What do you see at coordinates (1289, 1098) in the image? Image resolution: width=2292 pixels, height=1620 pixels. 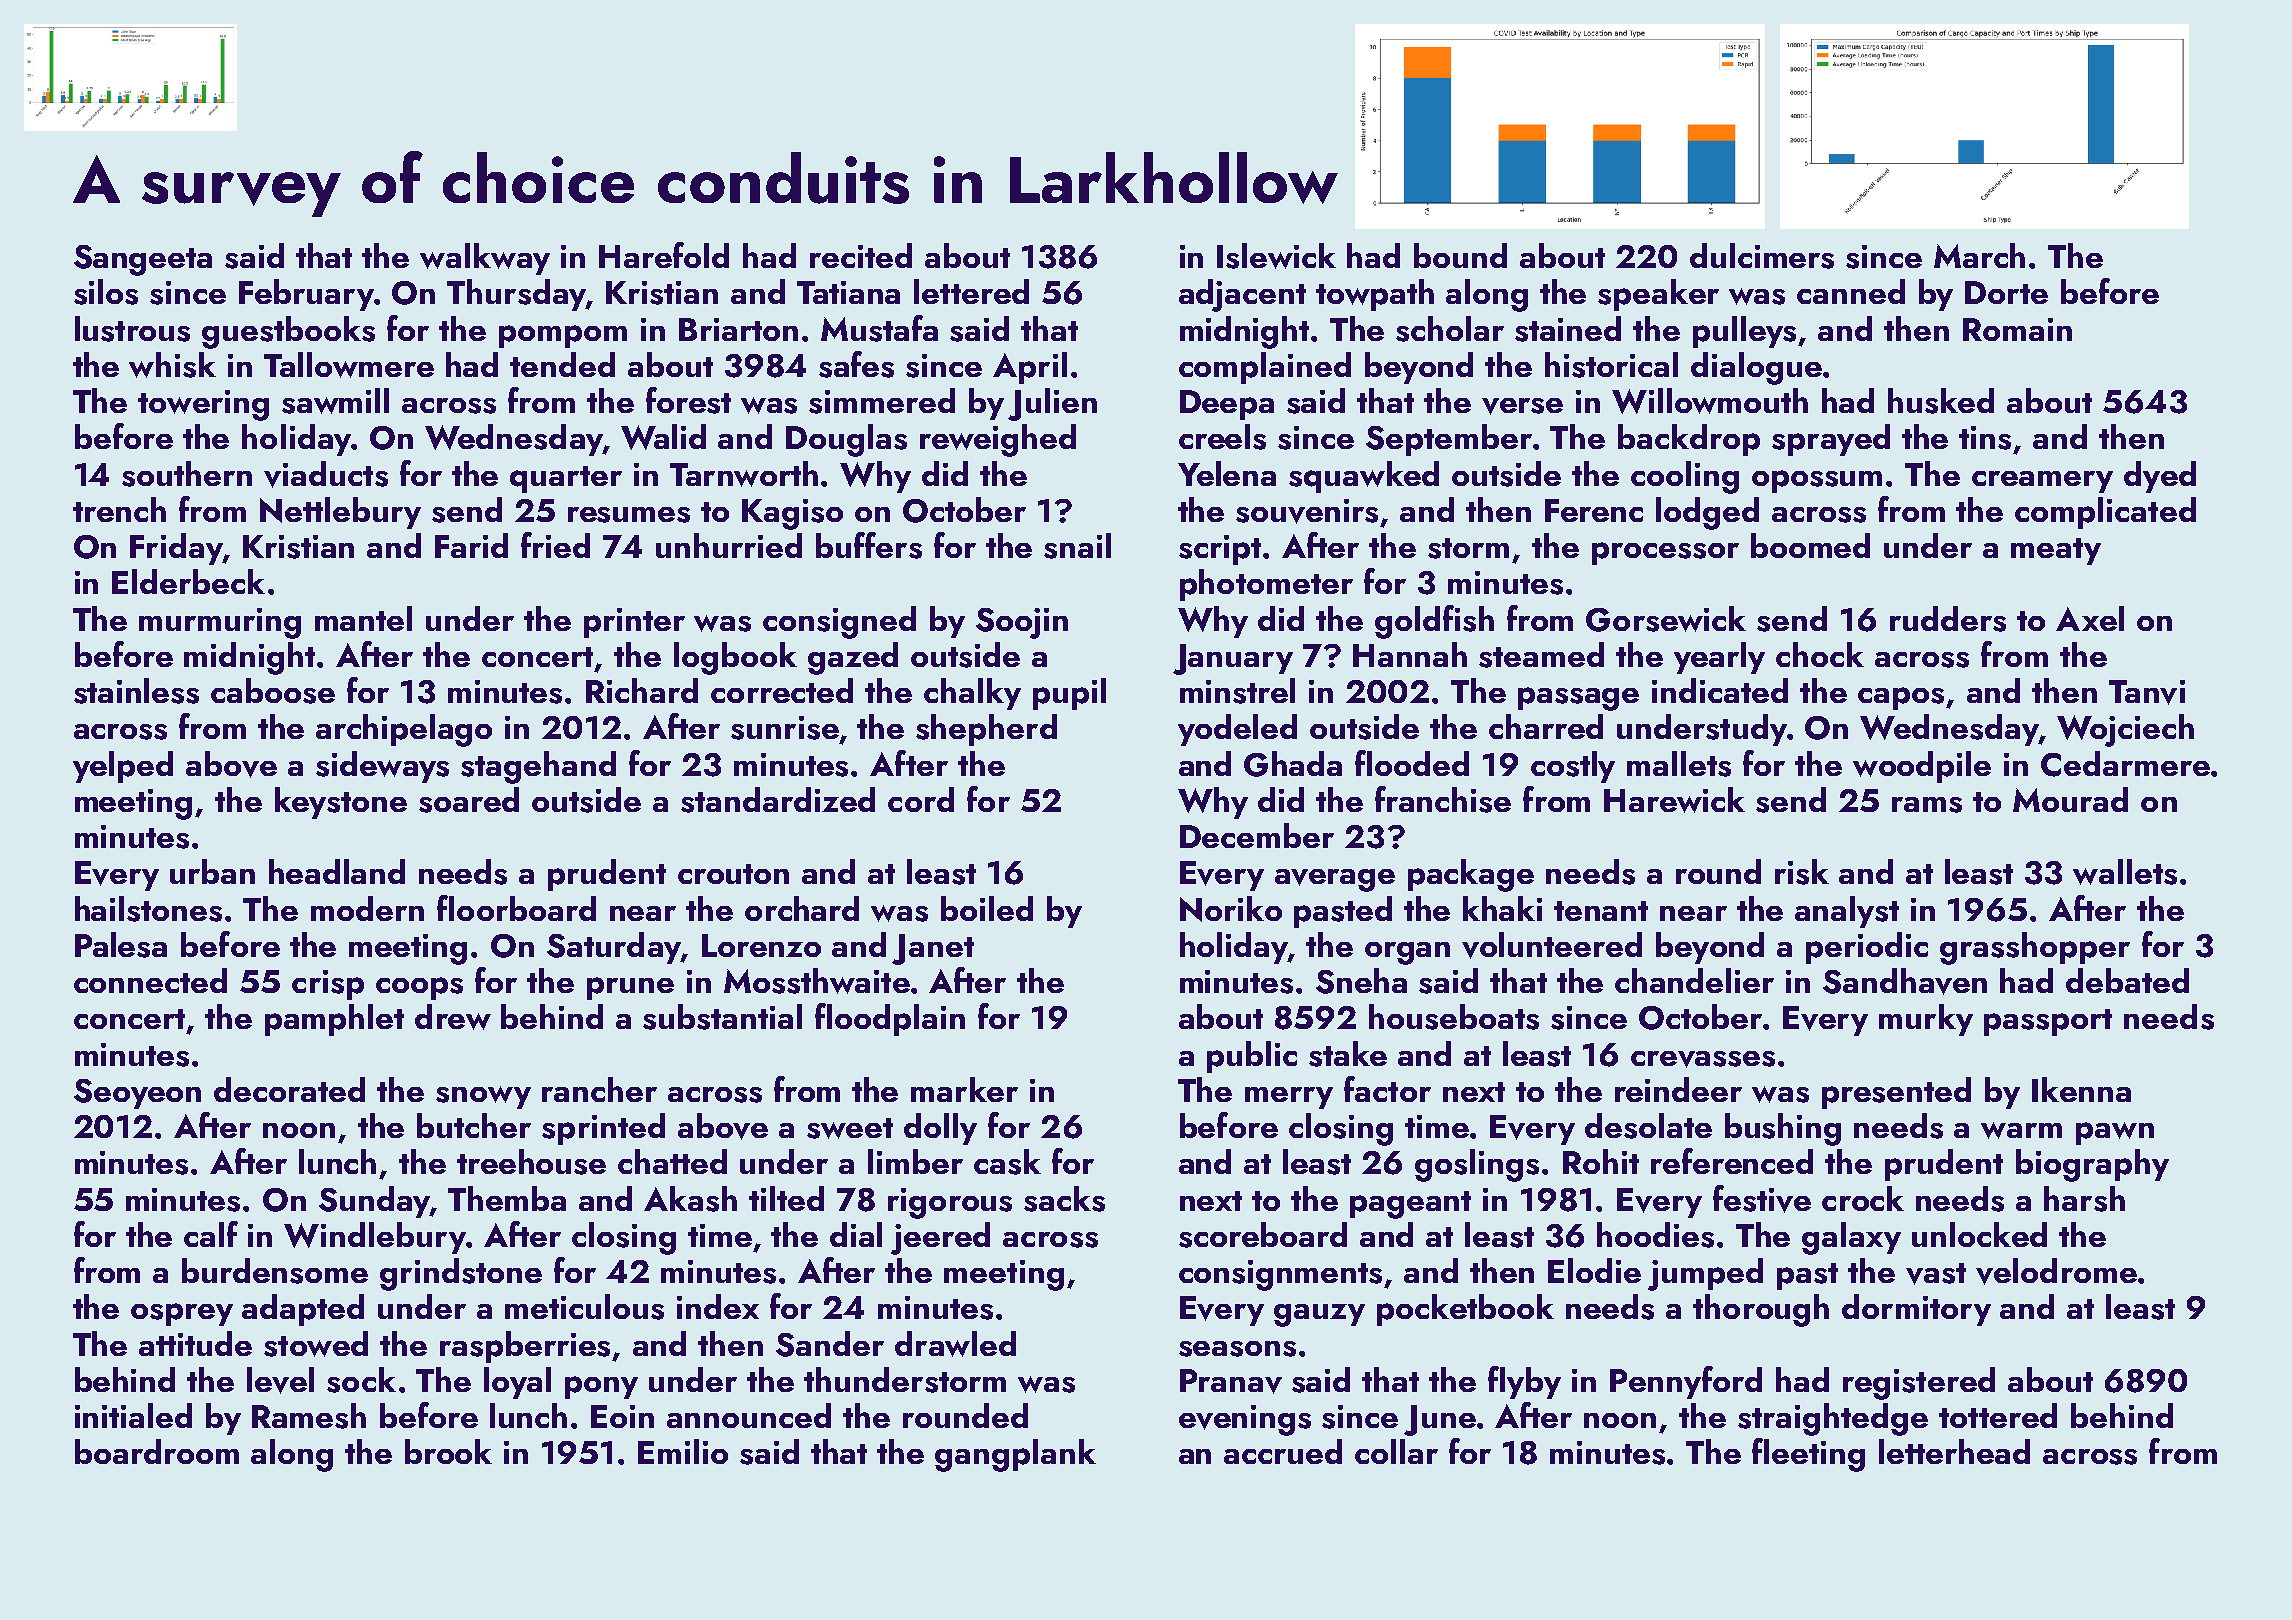 I see `merry` at bounding box center [1289, 1098].
